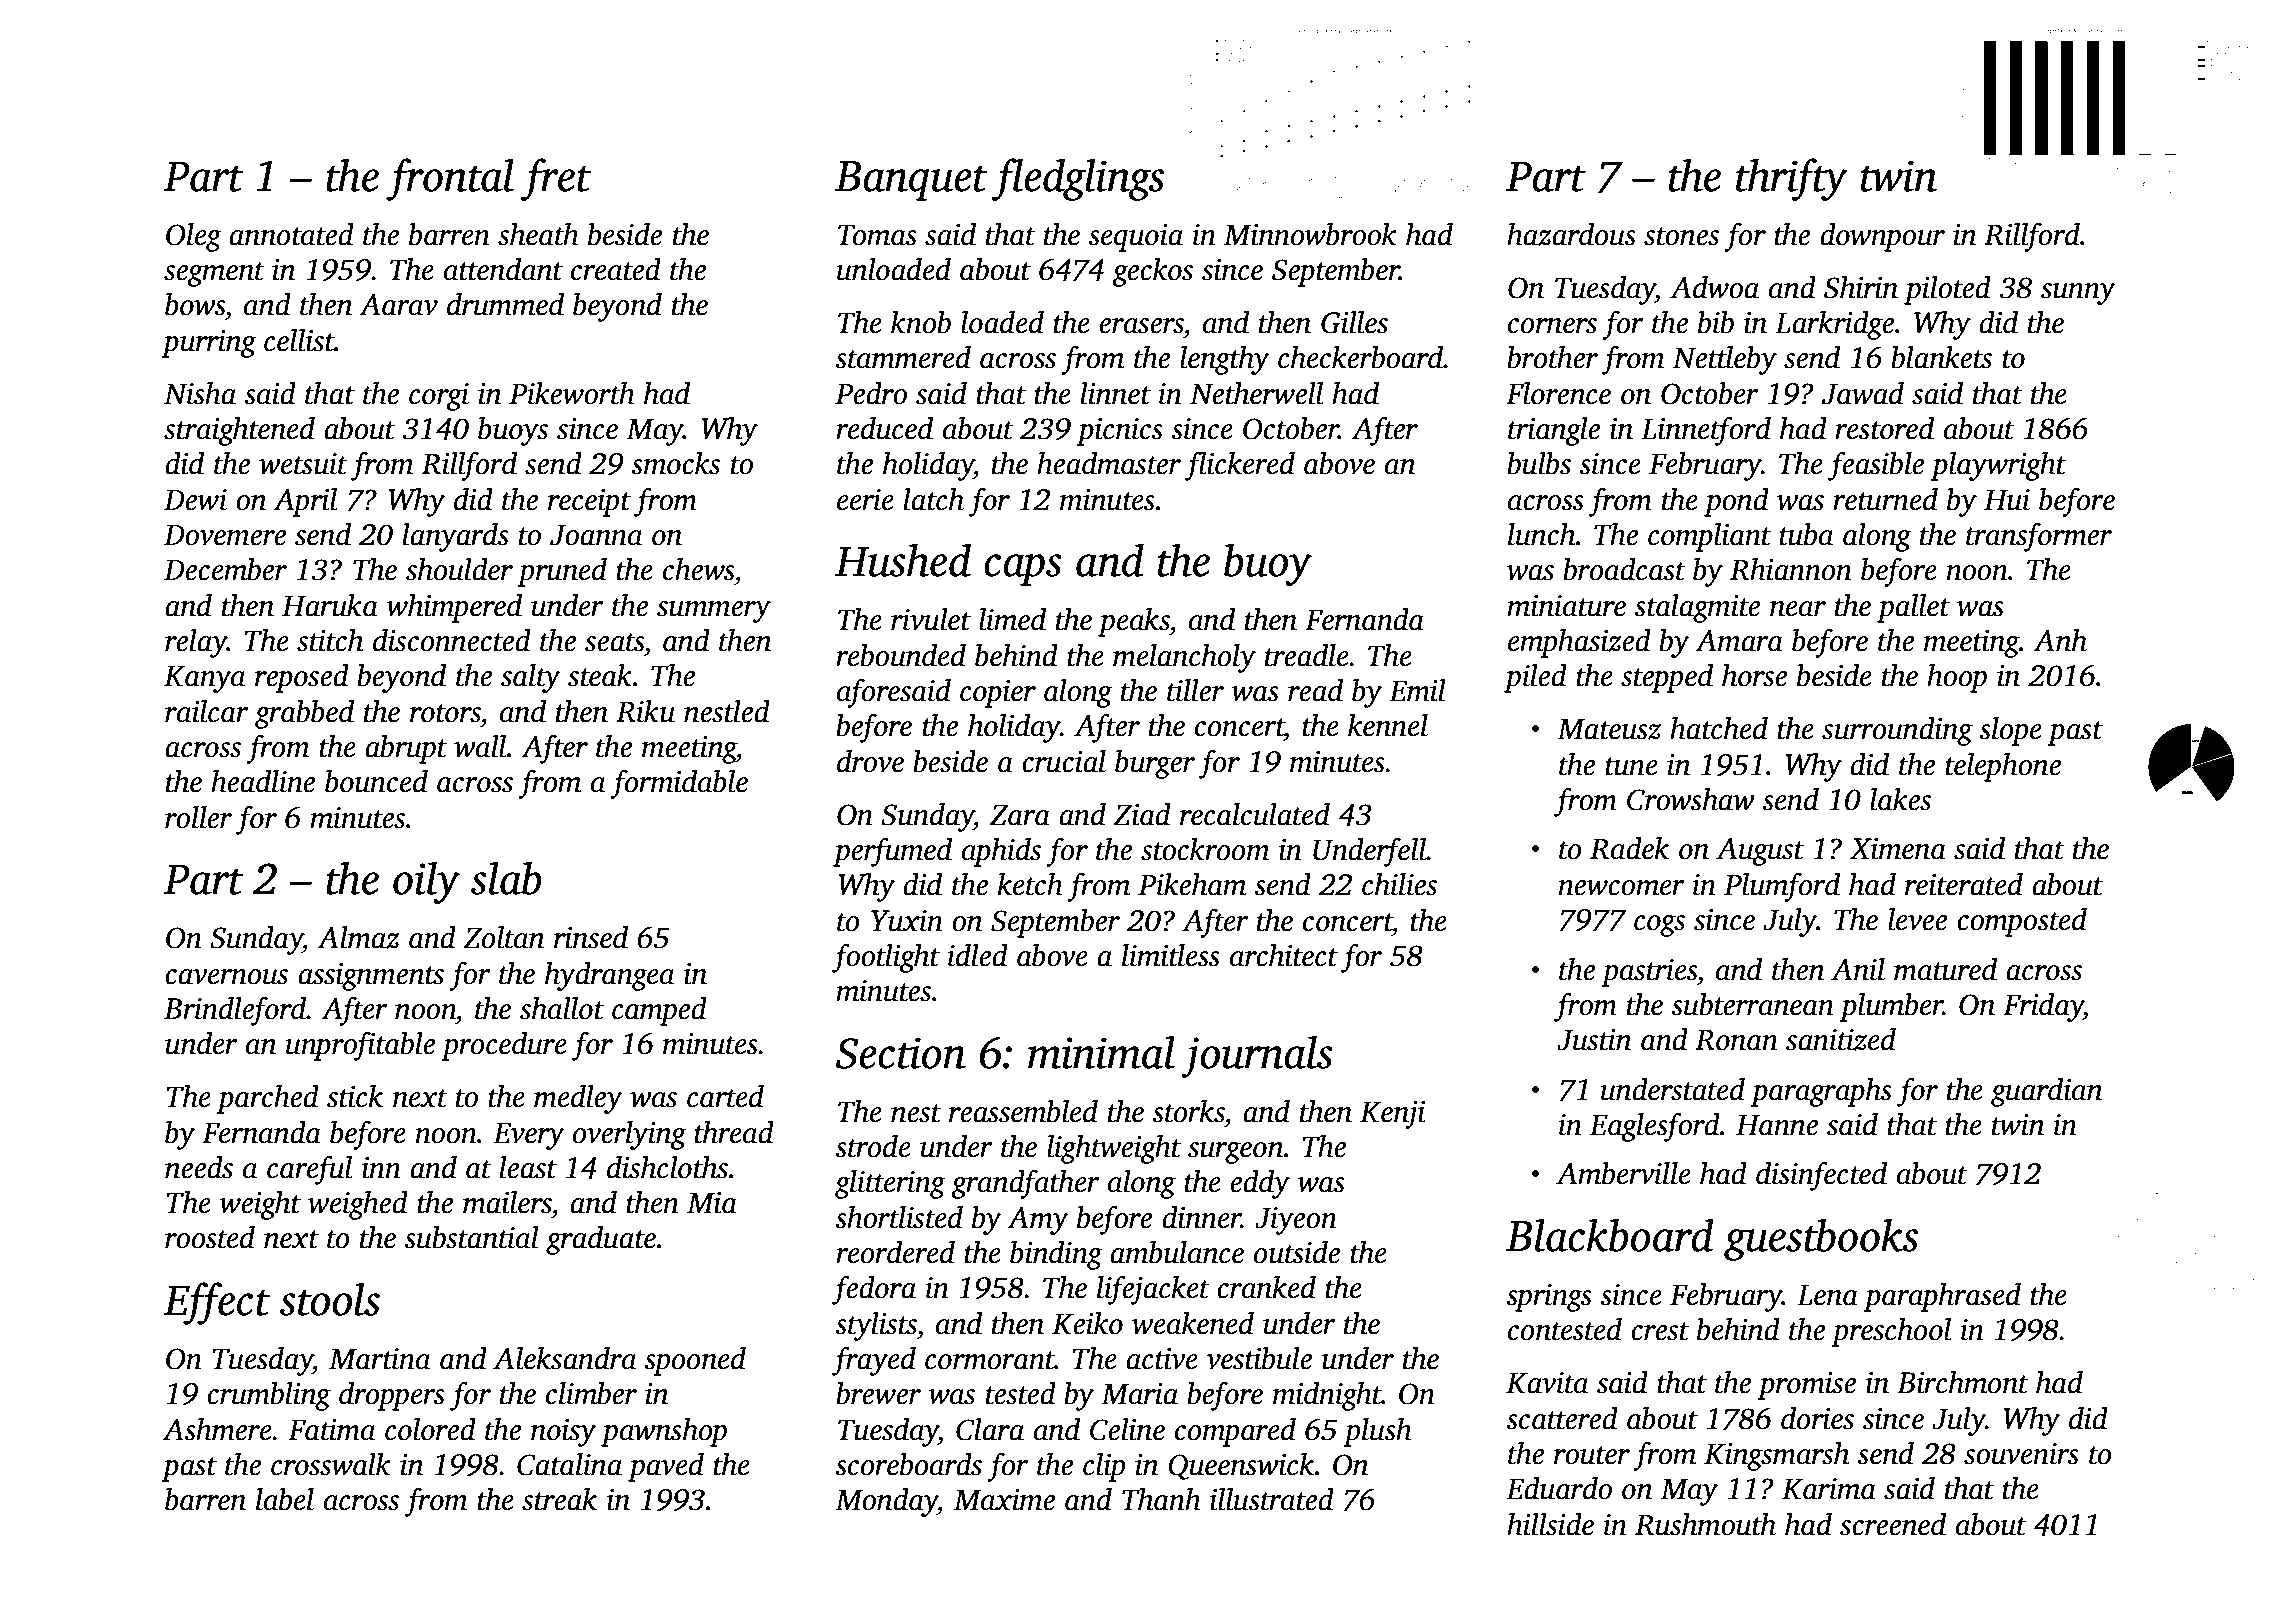 The width and height of the document is (2292, 1620). I want to click on Ximena, so click(1898, 849).
